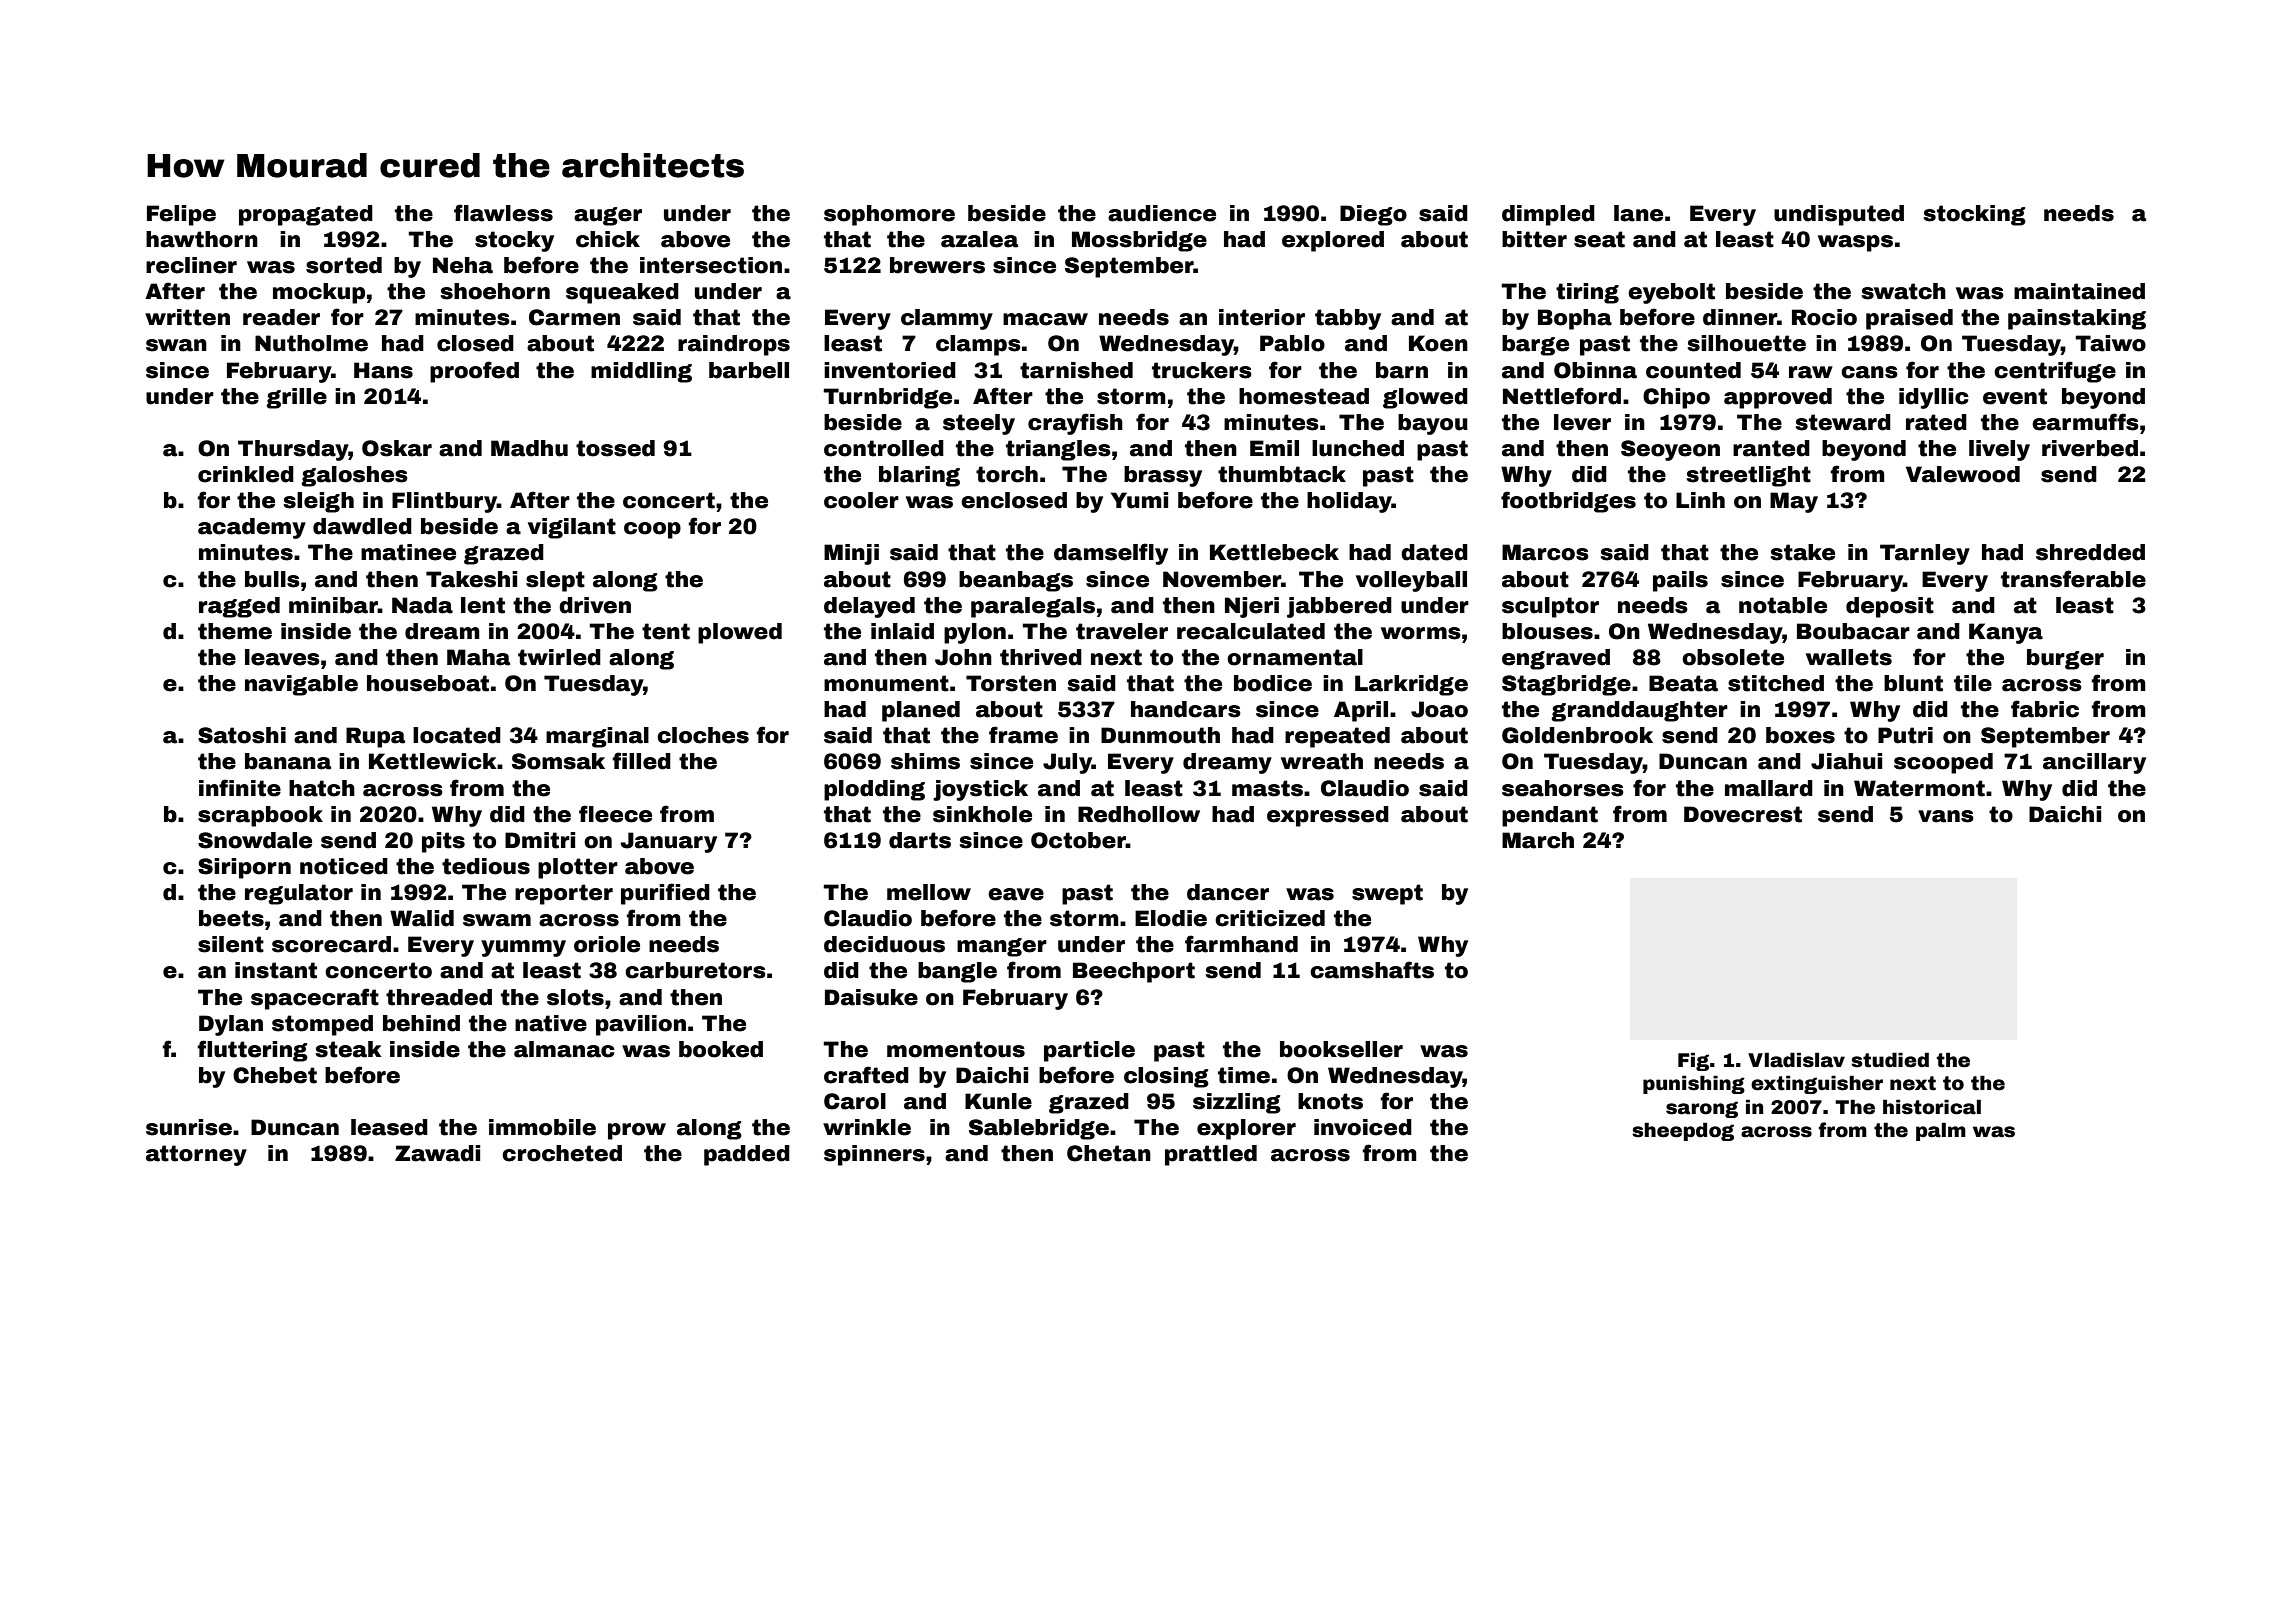  I want to click on brewers, so click(937, 265).
